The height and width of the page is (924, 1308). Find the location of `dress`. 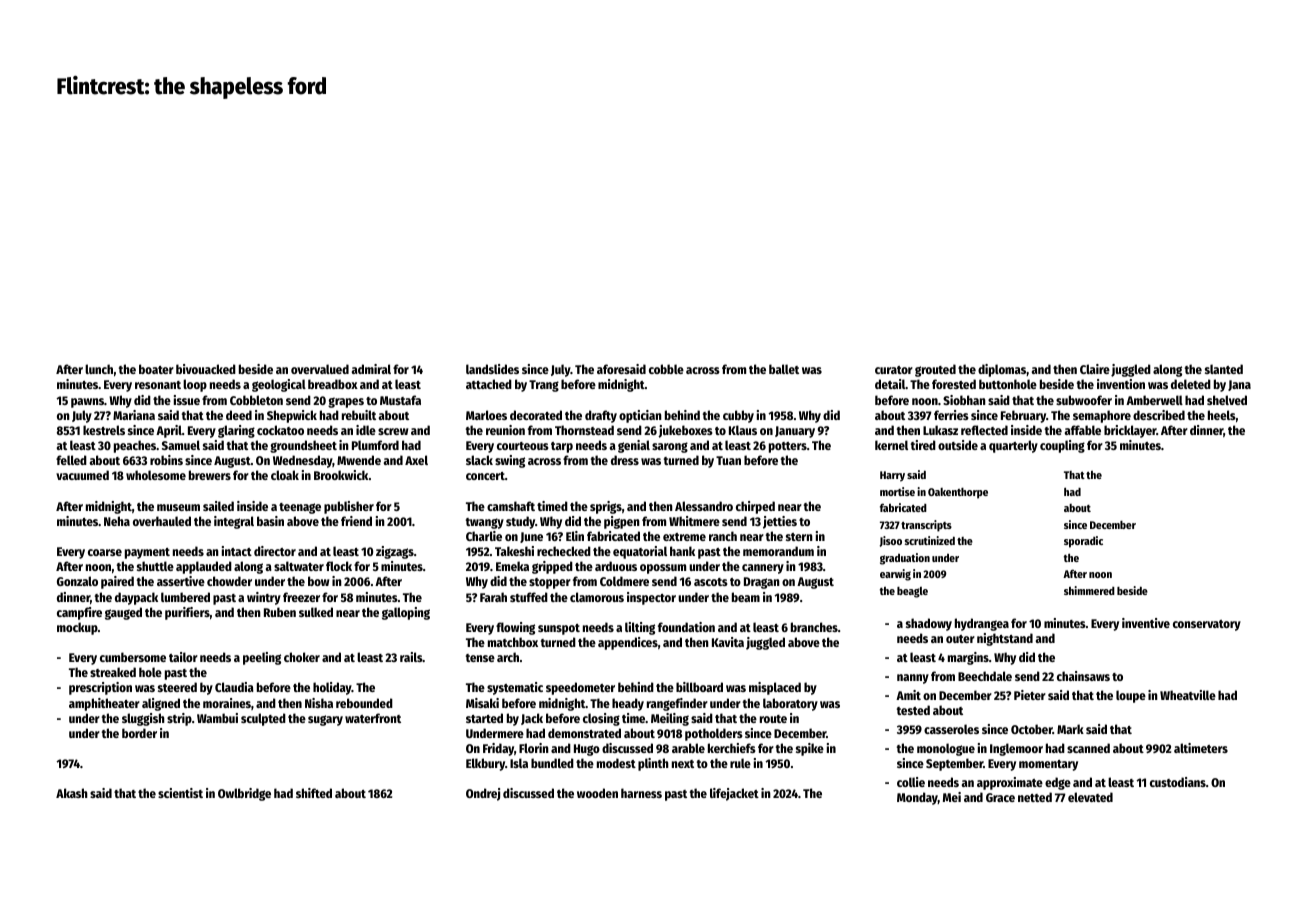

dress is located at coordinates (625, 460).
